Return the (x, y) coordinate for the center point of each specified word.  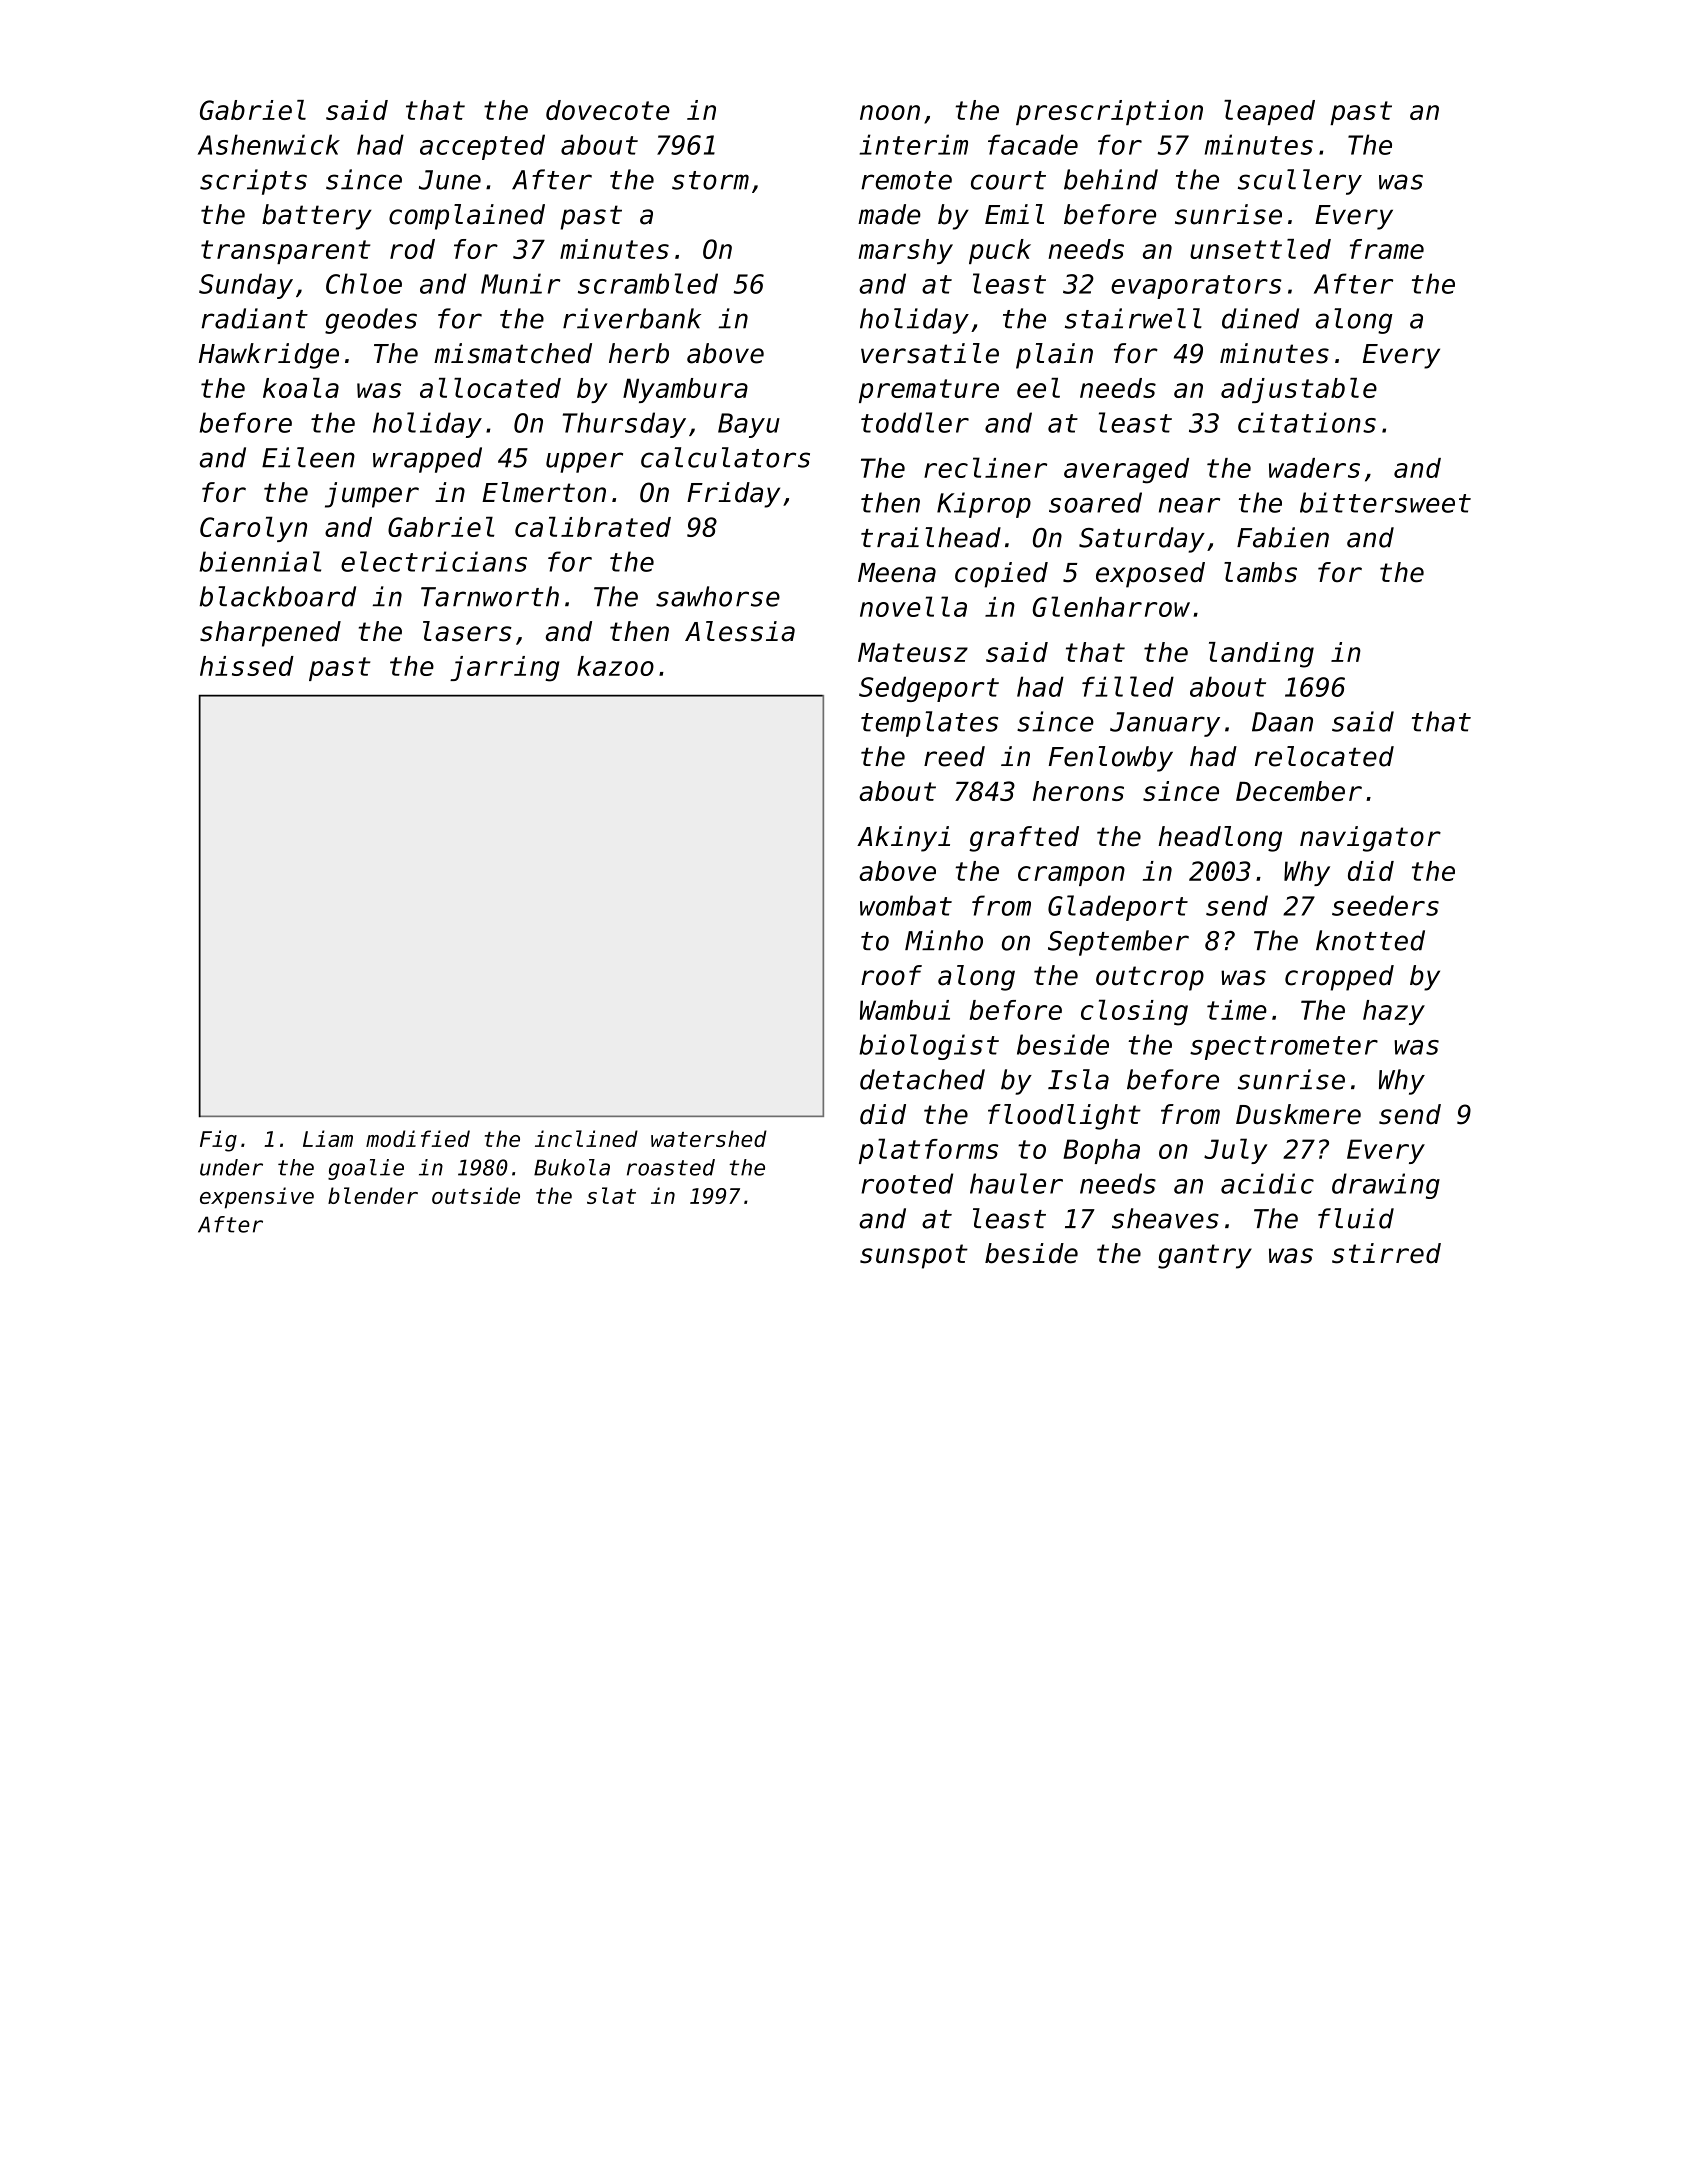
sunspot (914, 1256)
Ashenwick (269, 144)
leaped (1269, 112)
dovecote (608, 110)
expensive (257, 1198)
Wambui (905, 1010)
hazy (1394, 1012)
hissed (247, 666)
